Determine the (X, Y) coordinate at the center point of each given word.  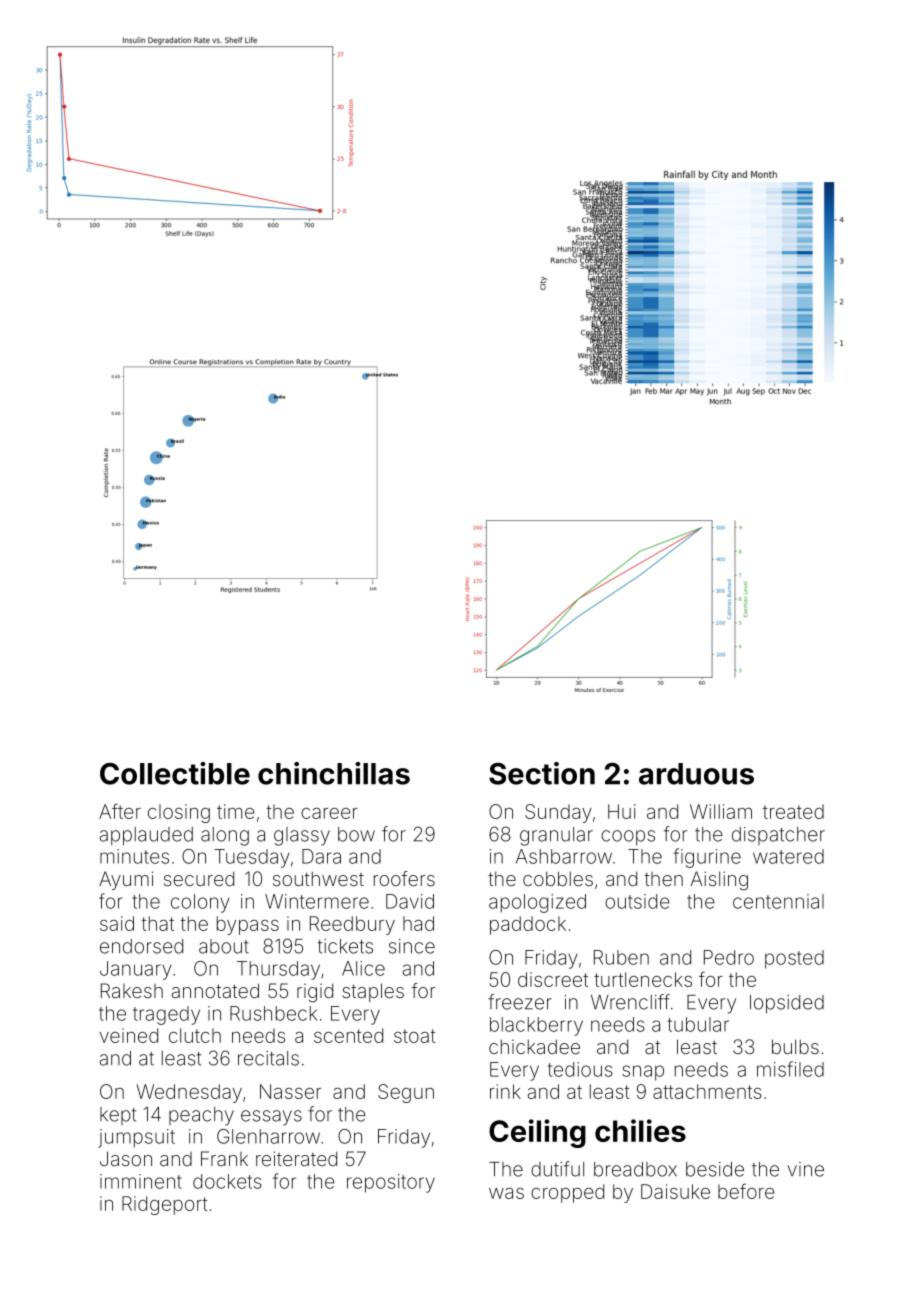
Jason (126, 1158)
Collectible (175, 773)
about (224, 946)
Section (542, 773)
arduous (696, 774)
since (412, 946)
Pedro (729, 957)
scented (348, 1035)
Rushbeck (273, 1013)
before (746, 1191)
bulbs (795, 1046)
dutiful (557, 1169)
